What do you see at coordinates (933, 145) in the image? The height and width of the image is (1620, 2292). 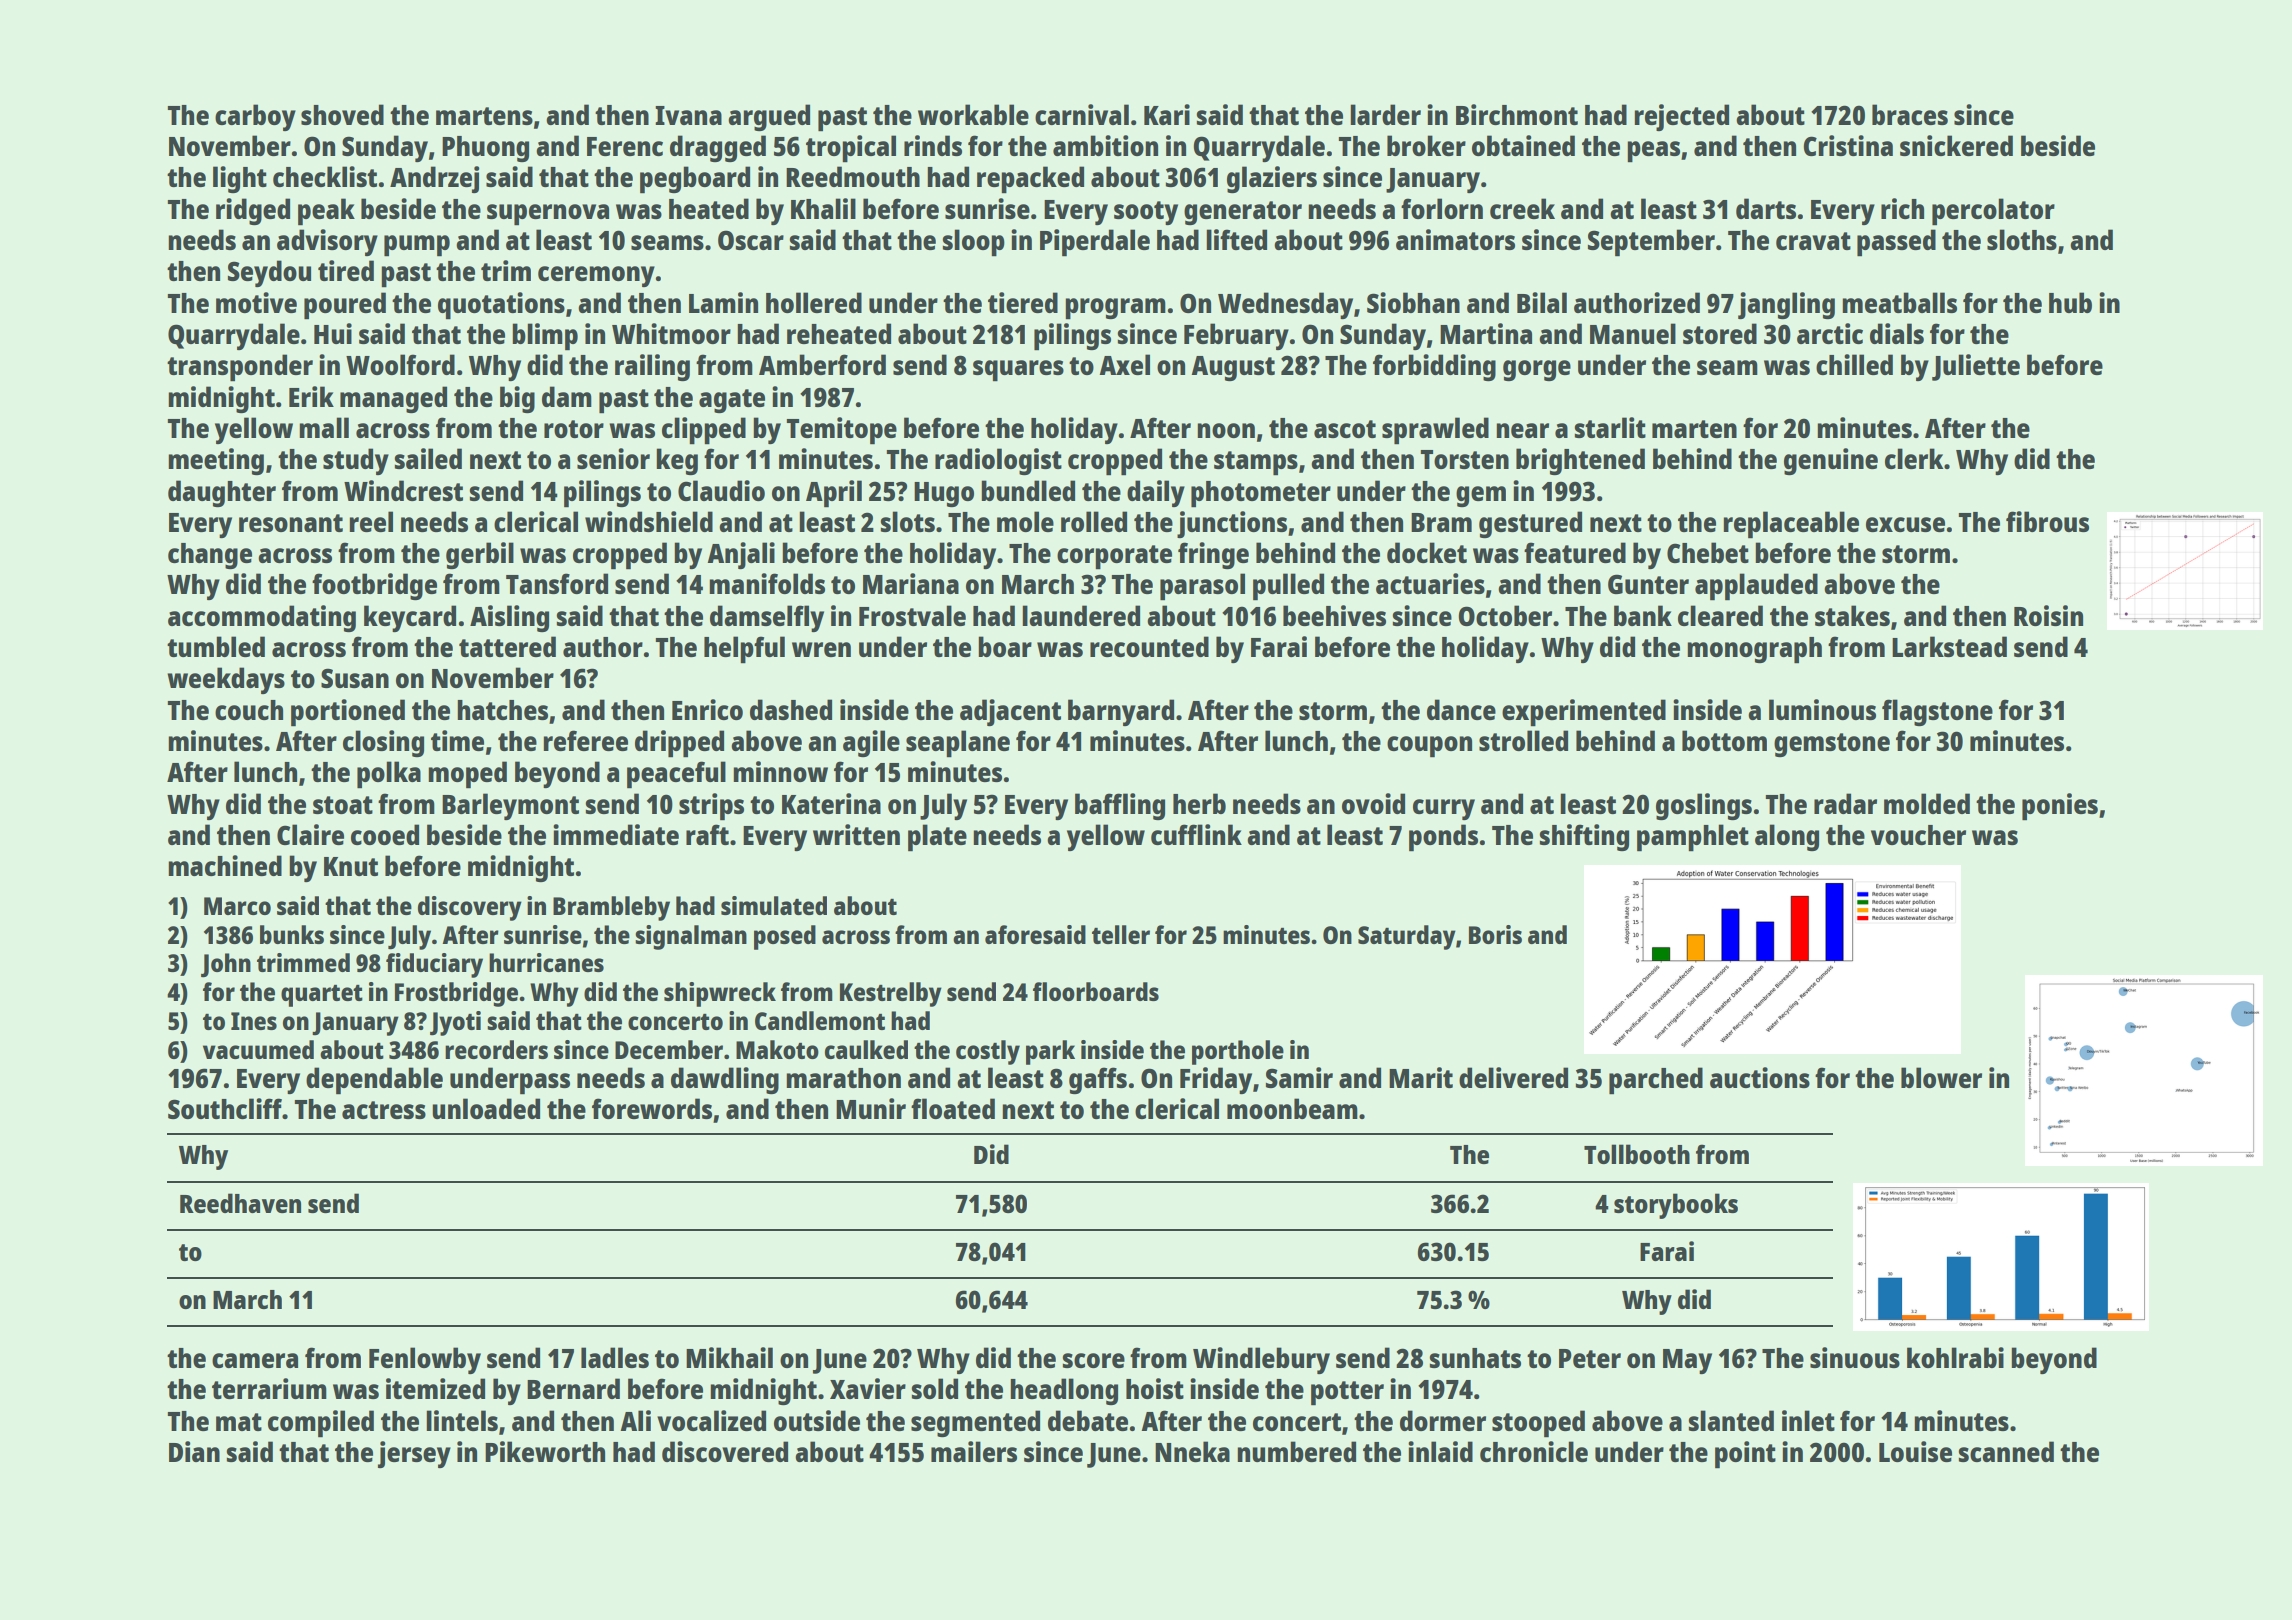 I see `rinds` at bounding box center [933, 145].
